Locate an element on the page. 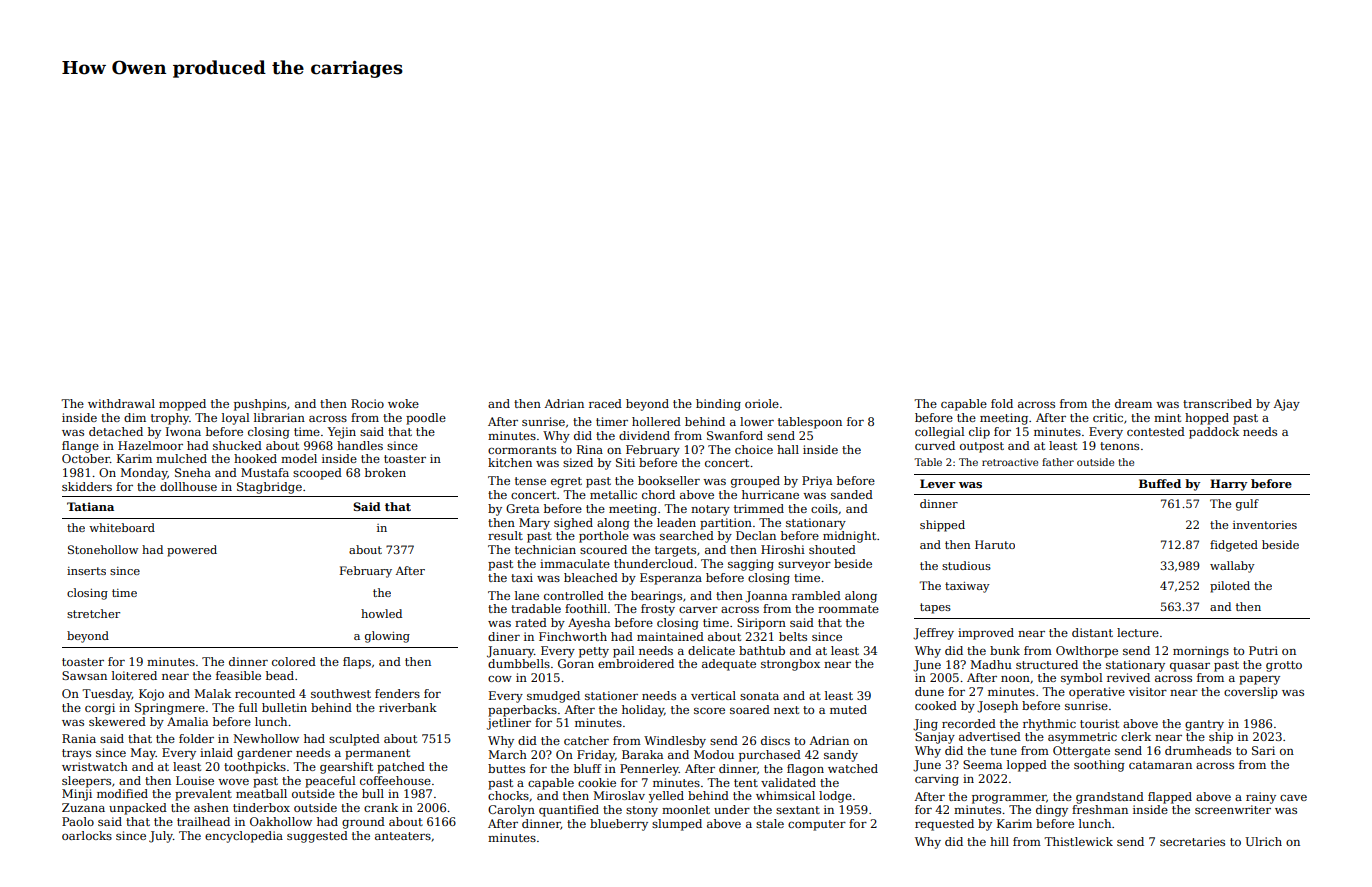 This document has height=887, width=1372. binding is located at coordinates (718, 405).
